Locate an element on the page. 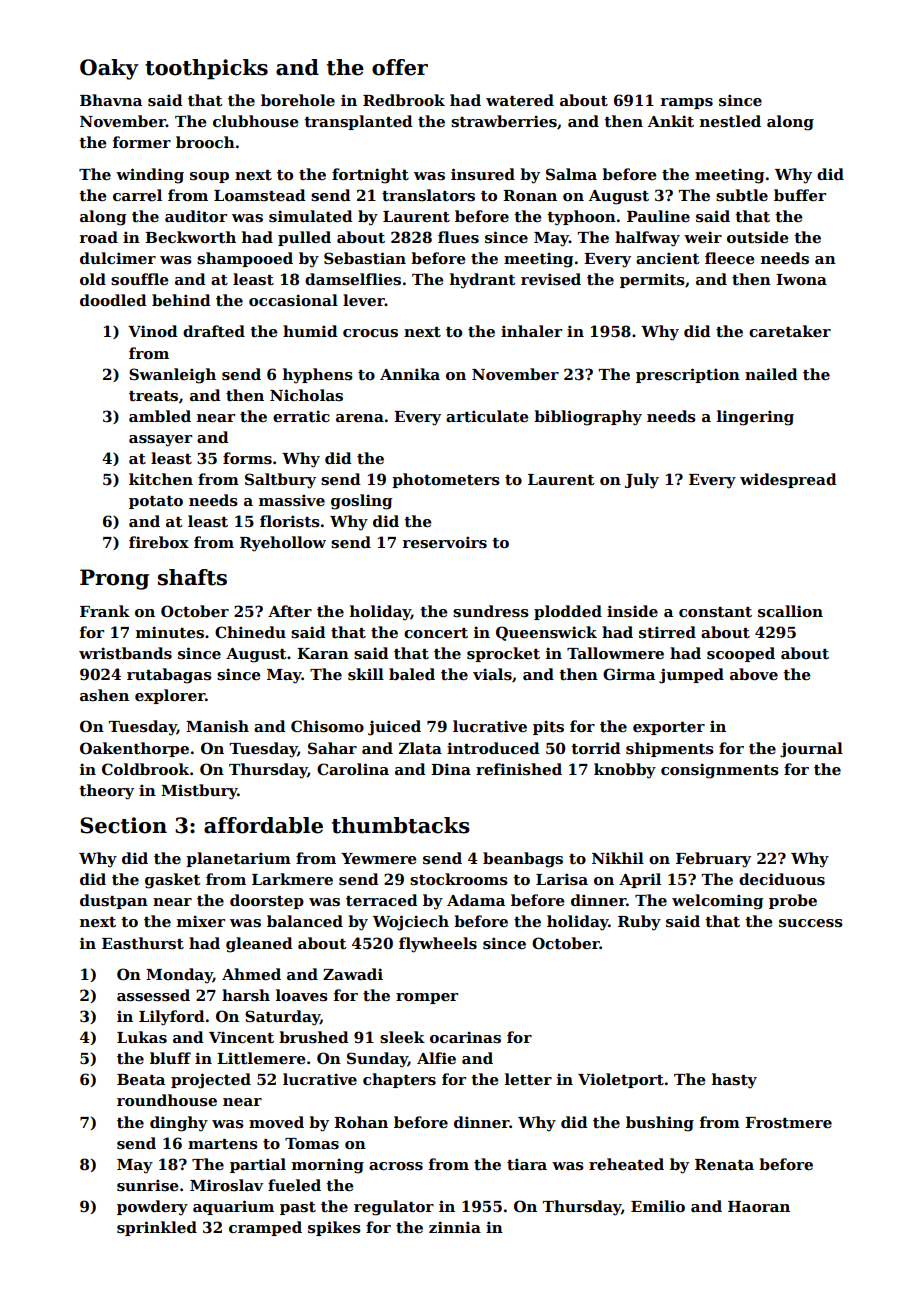 The height and width of the page is (1308, 924). vials is located at coordinates (492, 674).
